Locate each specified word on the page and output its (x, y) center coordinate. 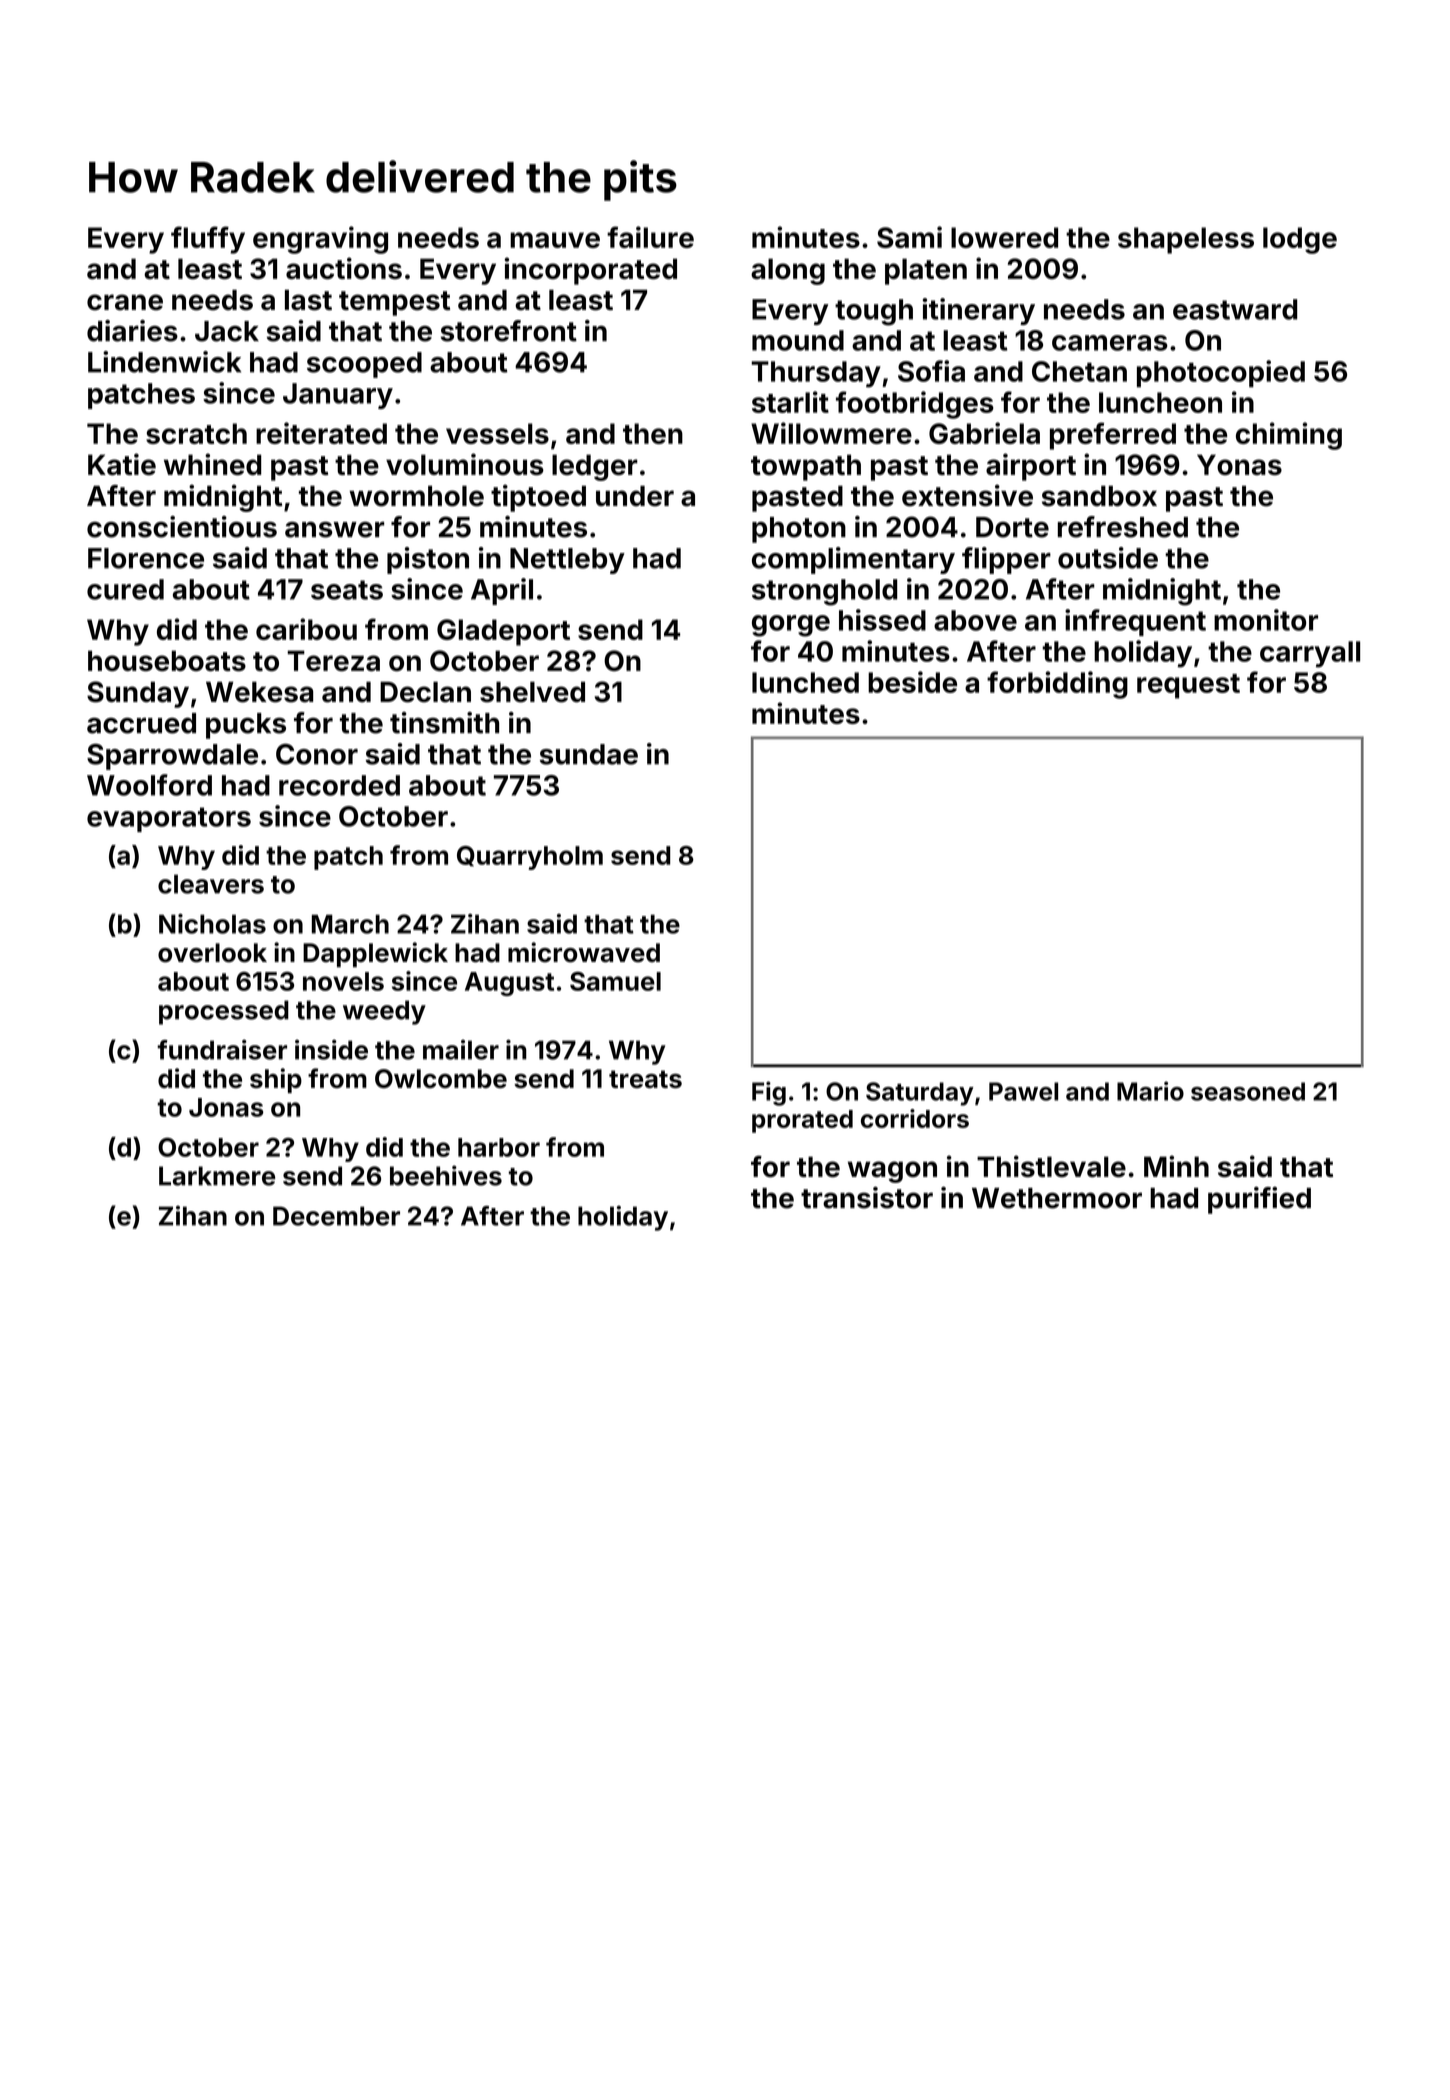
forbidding (1057, 685)
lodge (1300, 240)
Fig (769, 1093)
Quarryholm (530, 858)
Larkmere (217, 1176)
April (502, 591)
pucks (246, 726)
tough (874, 312)
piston (428, 560)
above (975, 620)
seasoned (1248, 1091)
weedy (384, 1012)
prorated (802, 1121)
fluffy (208, 240)
